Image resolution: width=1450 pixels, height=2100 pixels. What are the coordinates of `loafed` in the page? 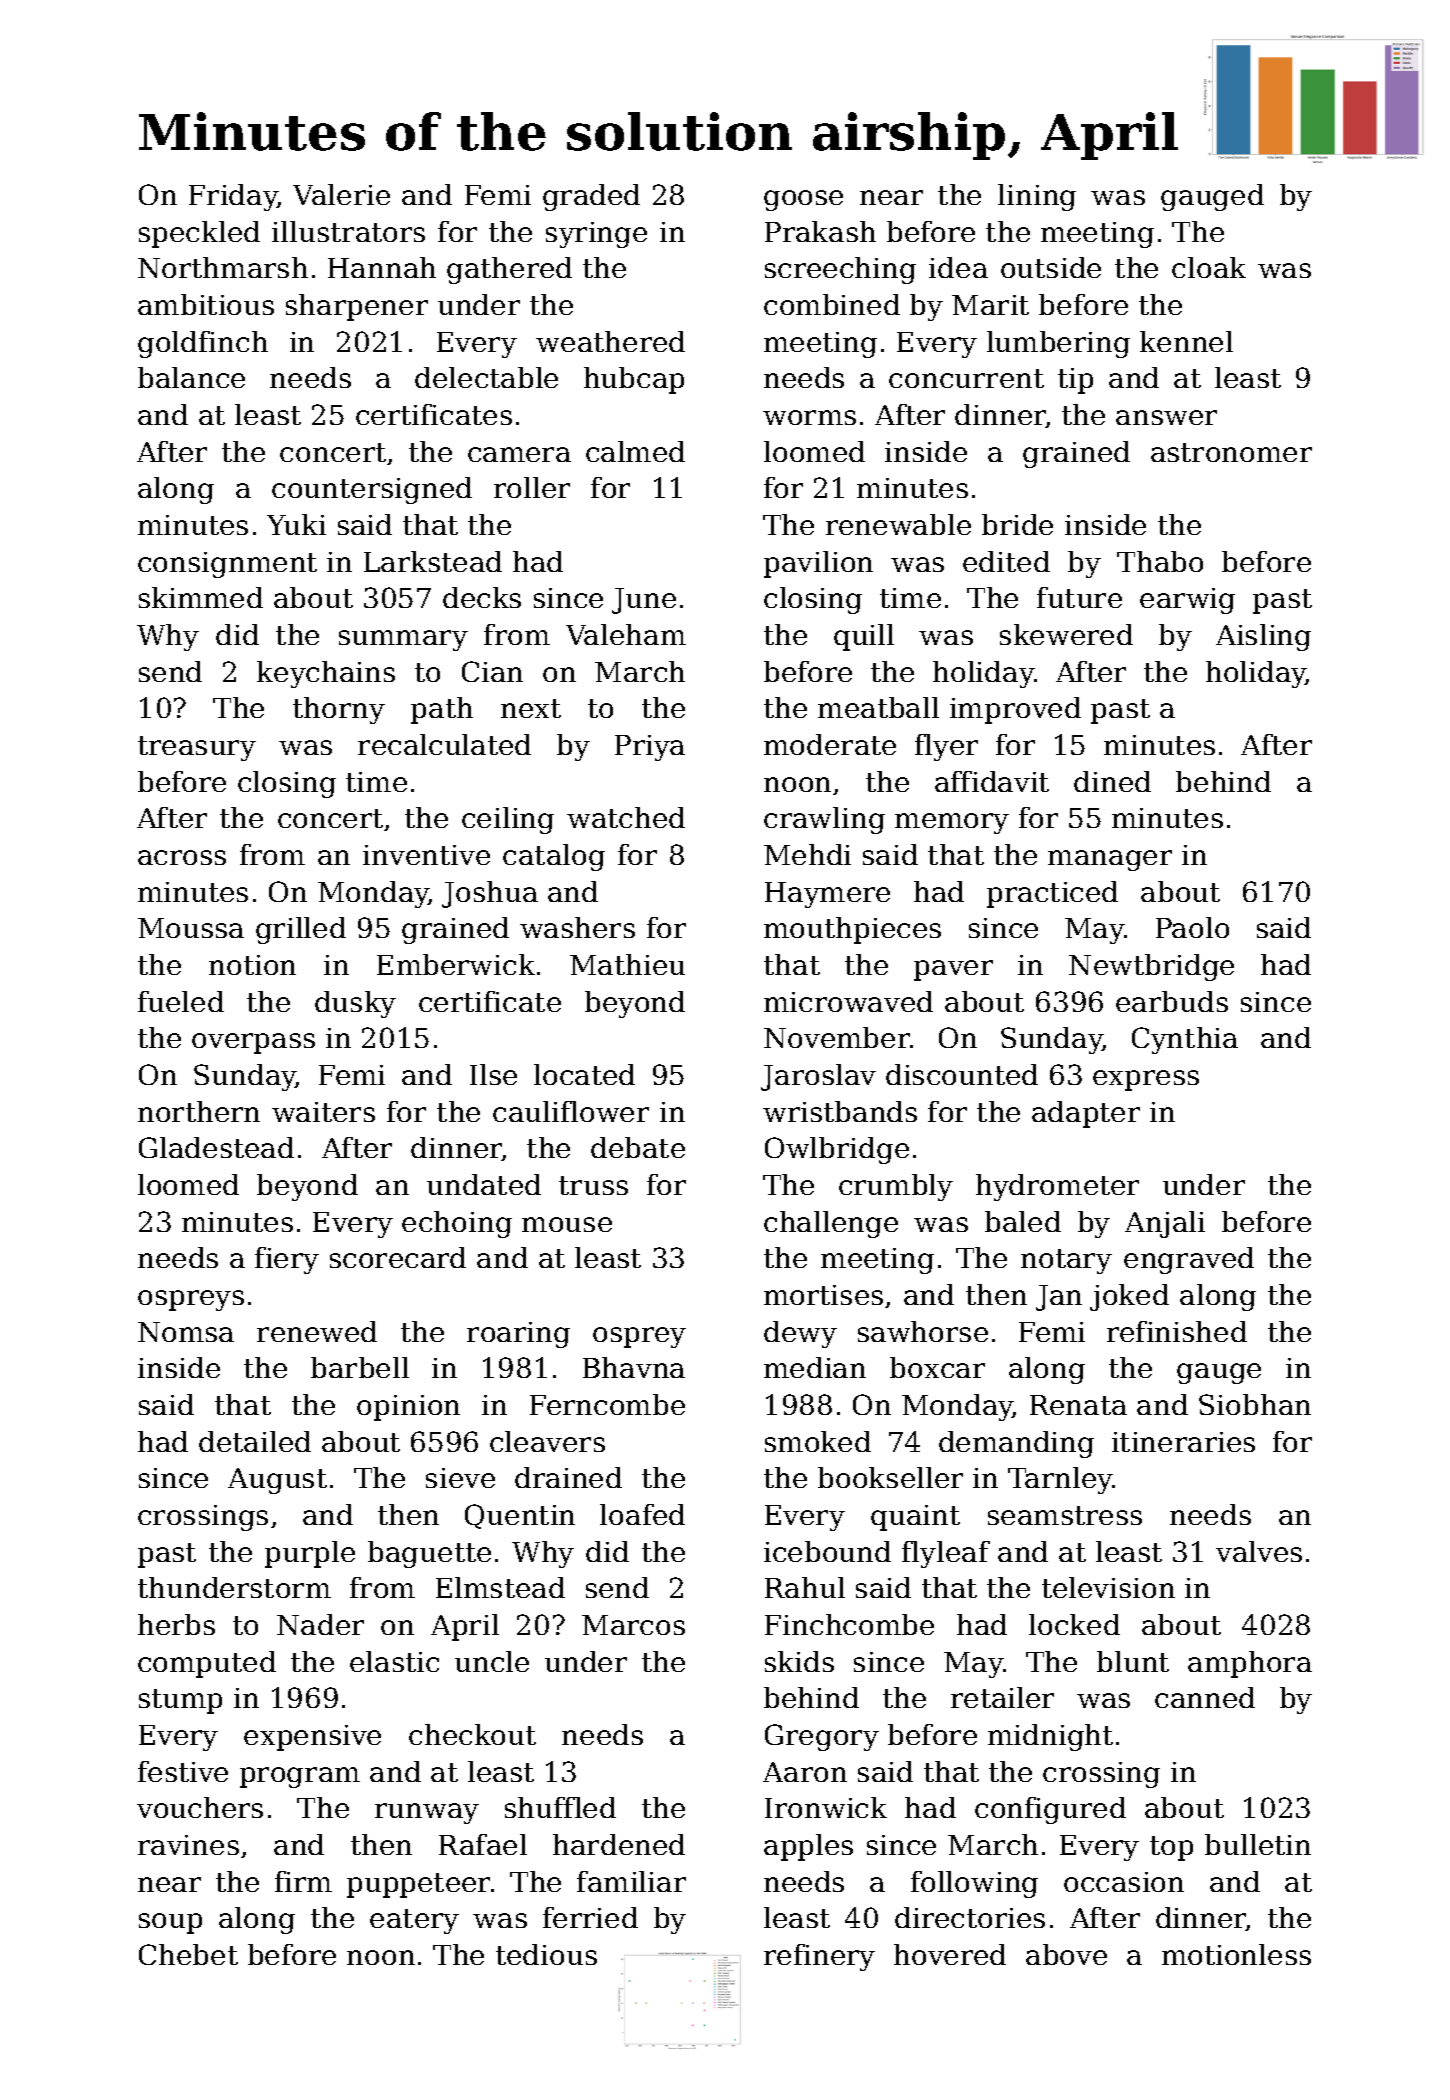 It's located at (642, 1514).
